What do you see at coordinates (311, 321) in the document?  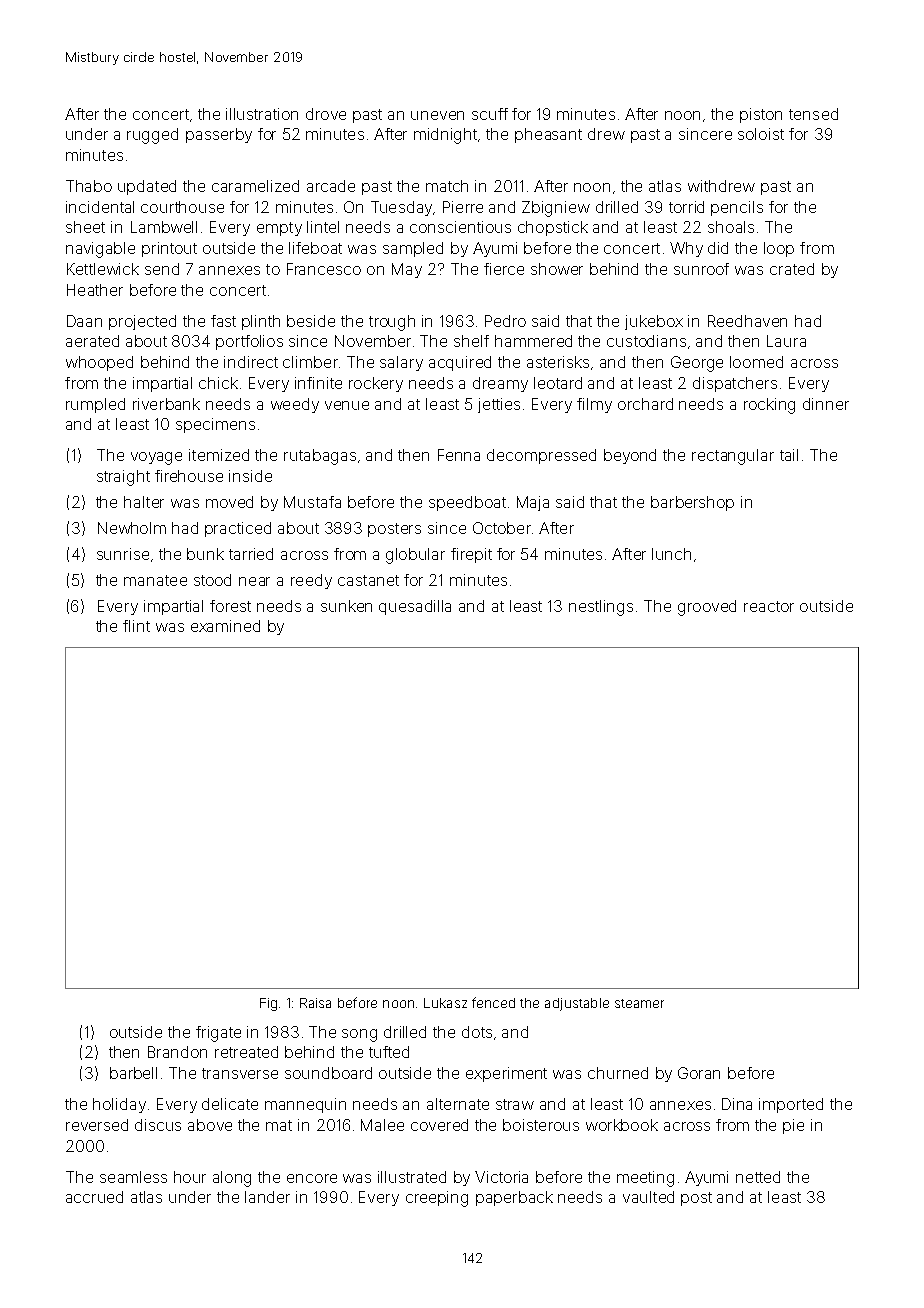 I see `beside` at bounding box center [311, 321].
